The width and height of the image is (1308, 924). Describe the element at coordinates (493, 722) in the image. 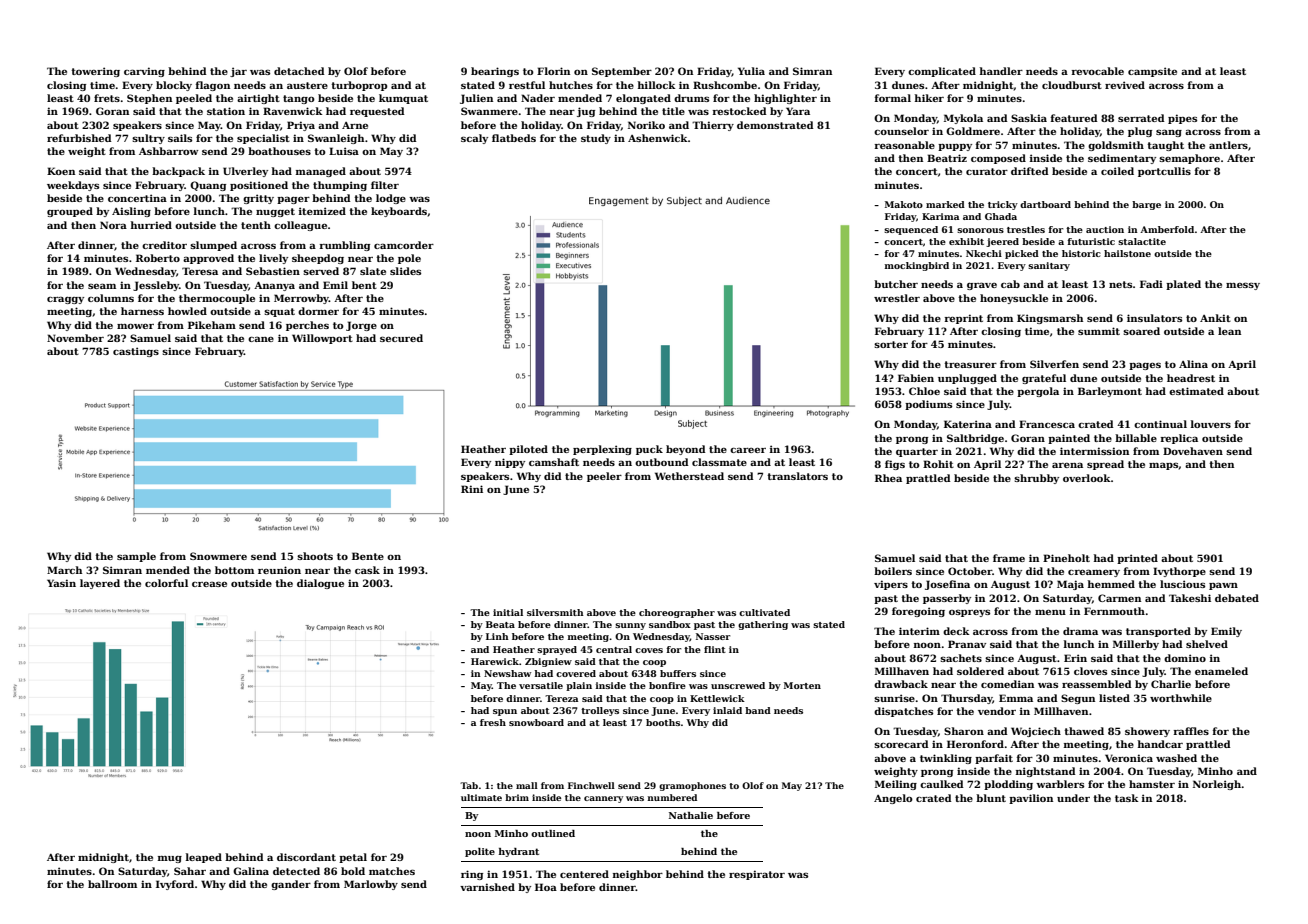

I see `fresh` at that location.
